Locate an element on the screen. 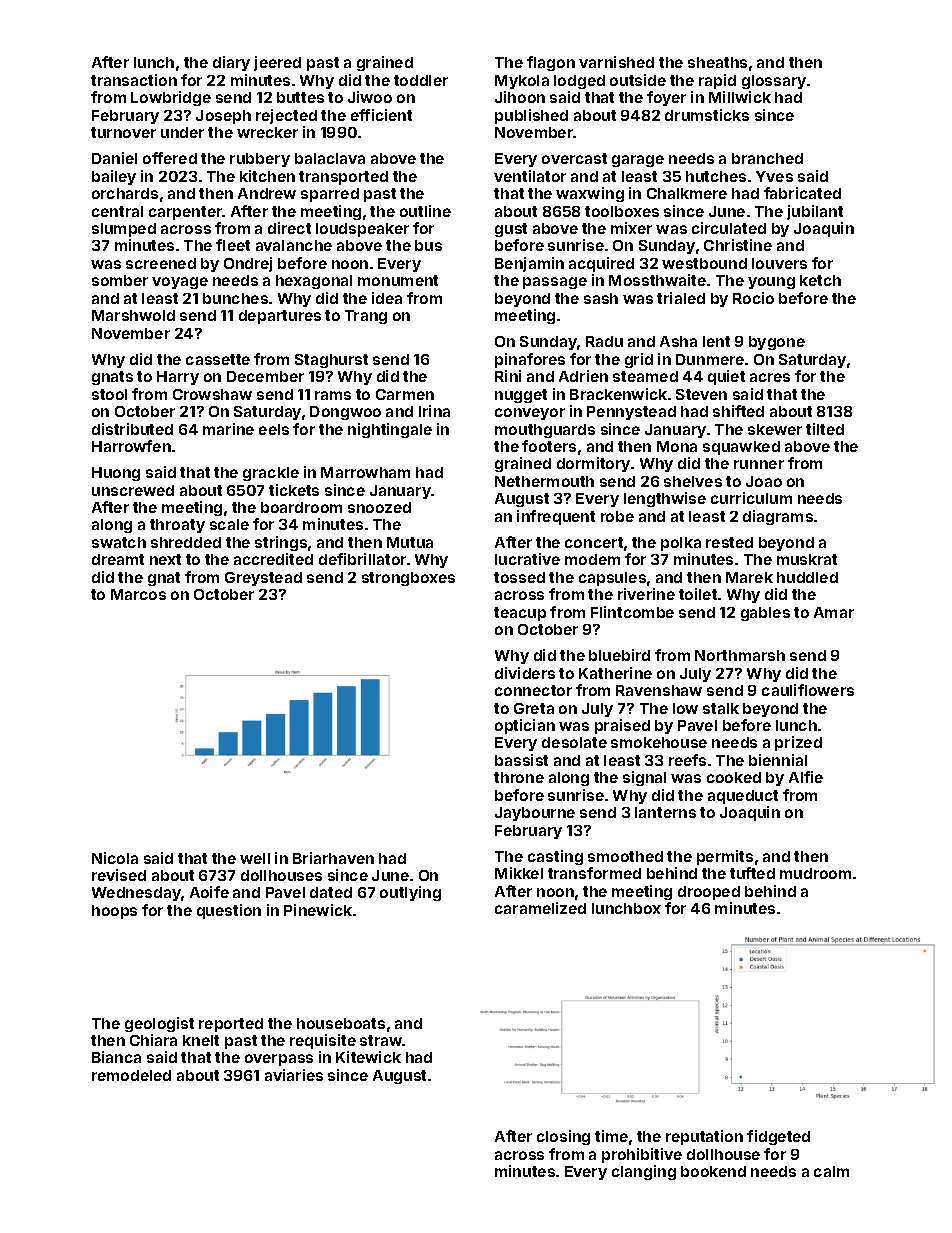  curriculum is located at coordinates (751, 498).
